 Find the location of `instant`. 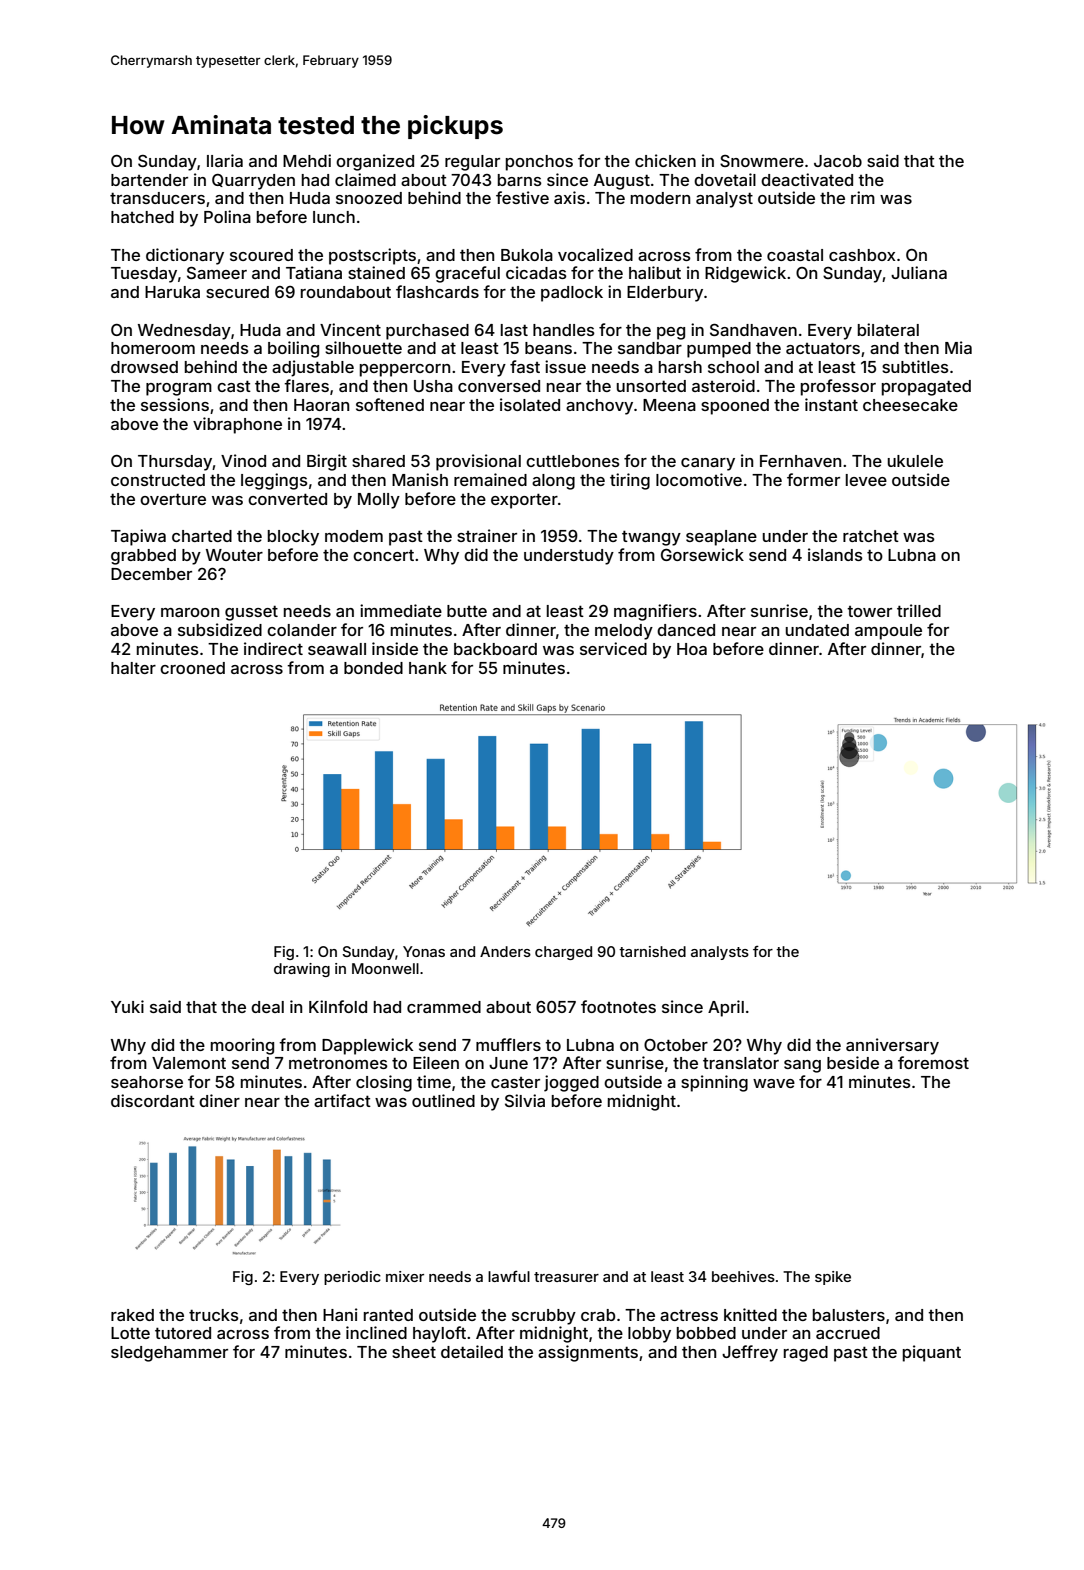

instant is located at coordinates (831, 404).
